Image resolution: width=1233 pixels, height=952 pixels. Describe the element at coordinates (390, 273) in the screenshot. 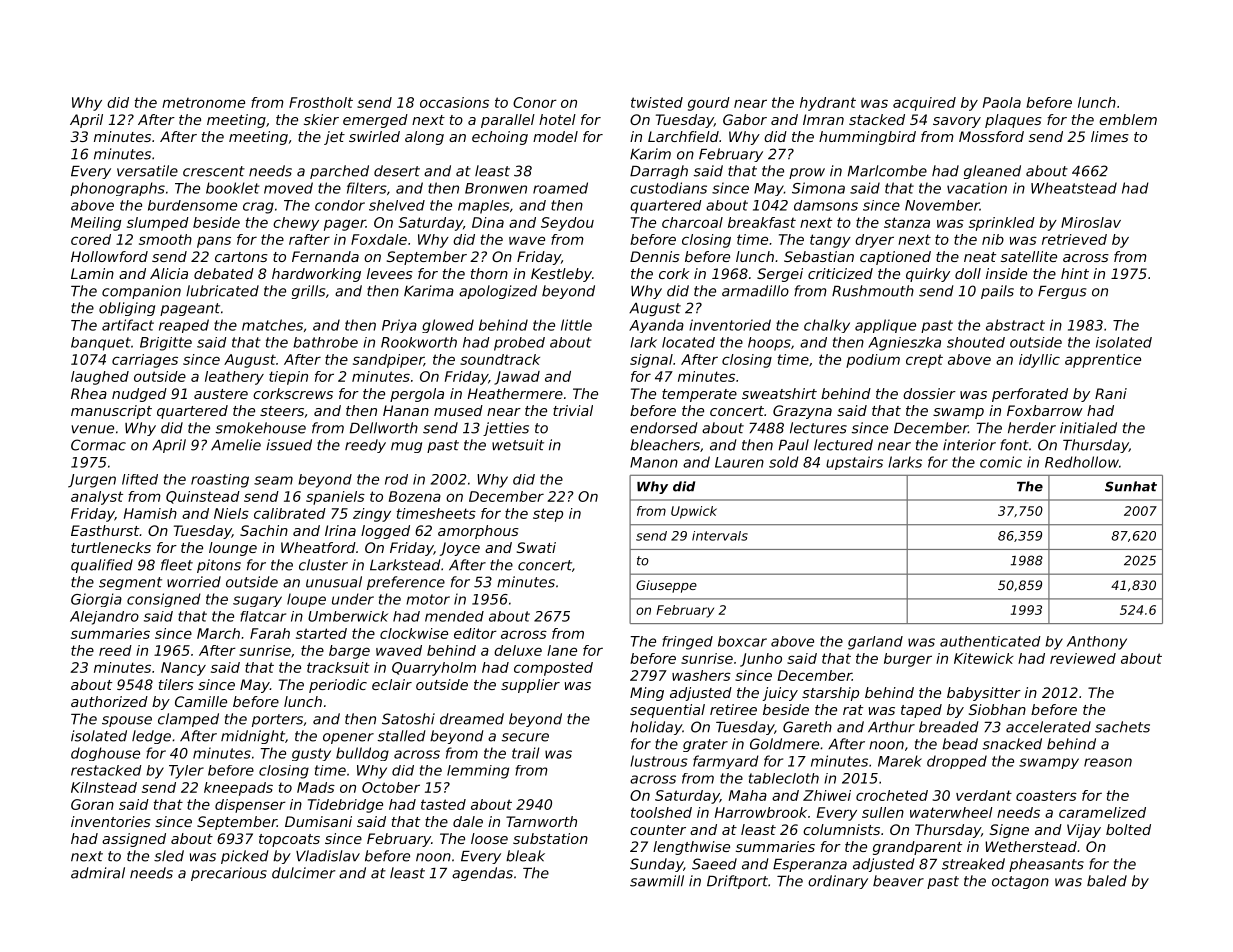

I see `levees` at that location.
